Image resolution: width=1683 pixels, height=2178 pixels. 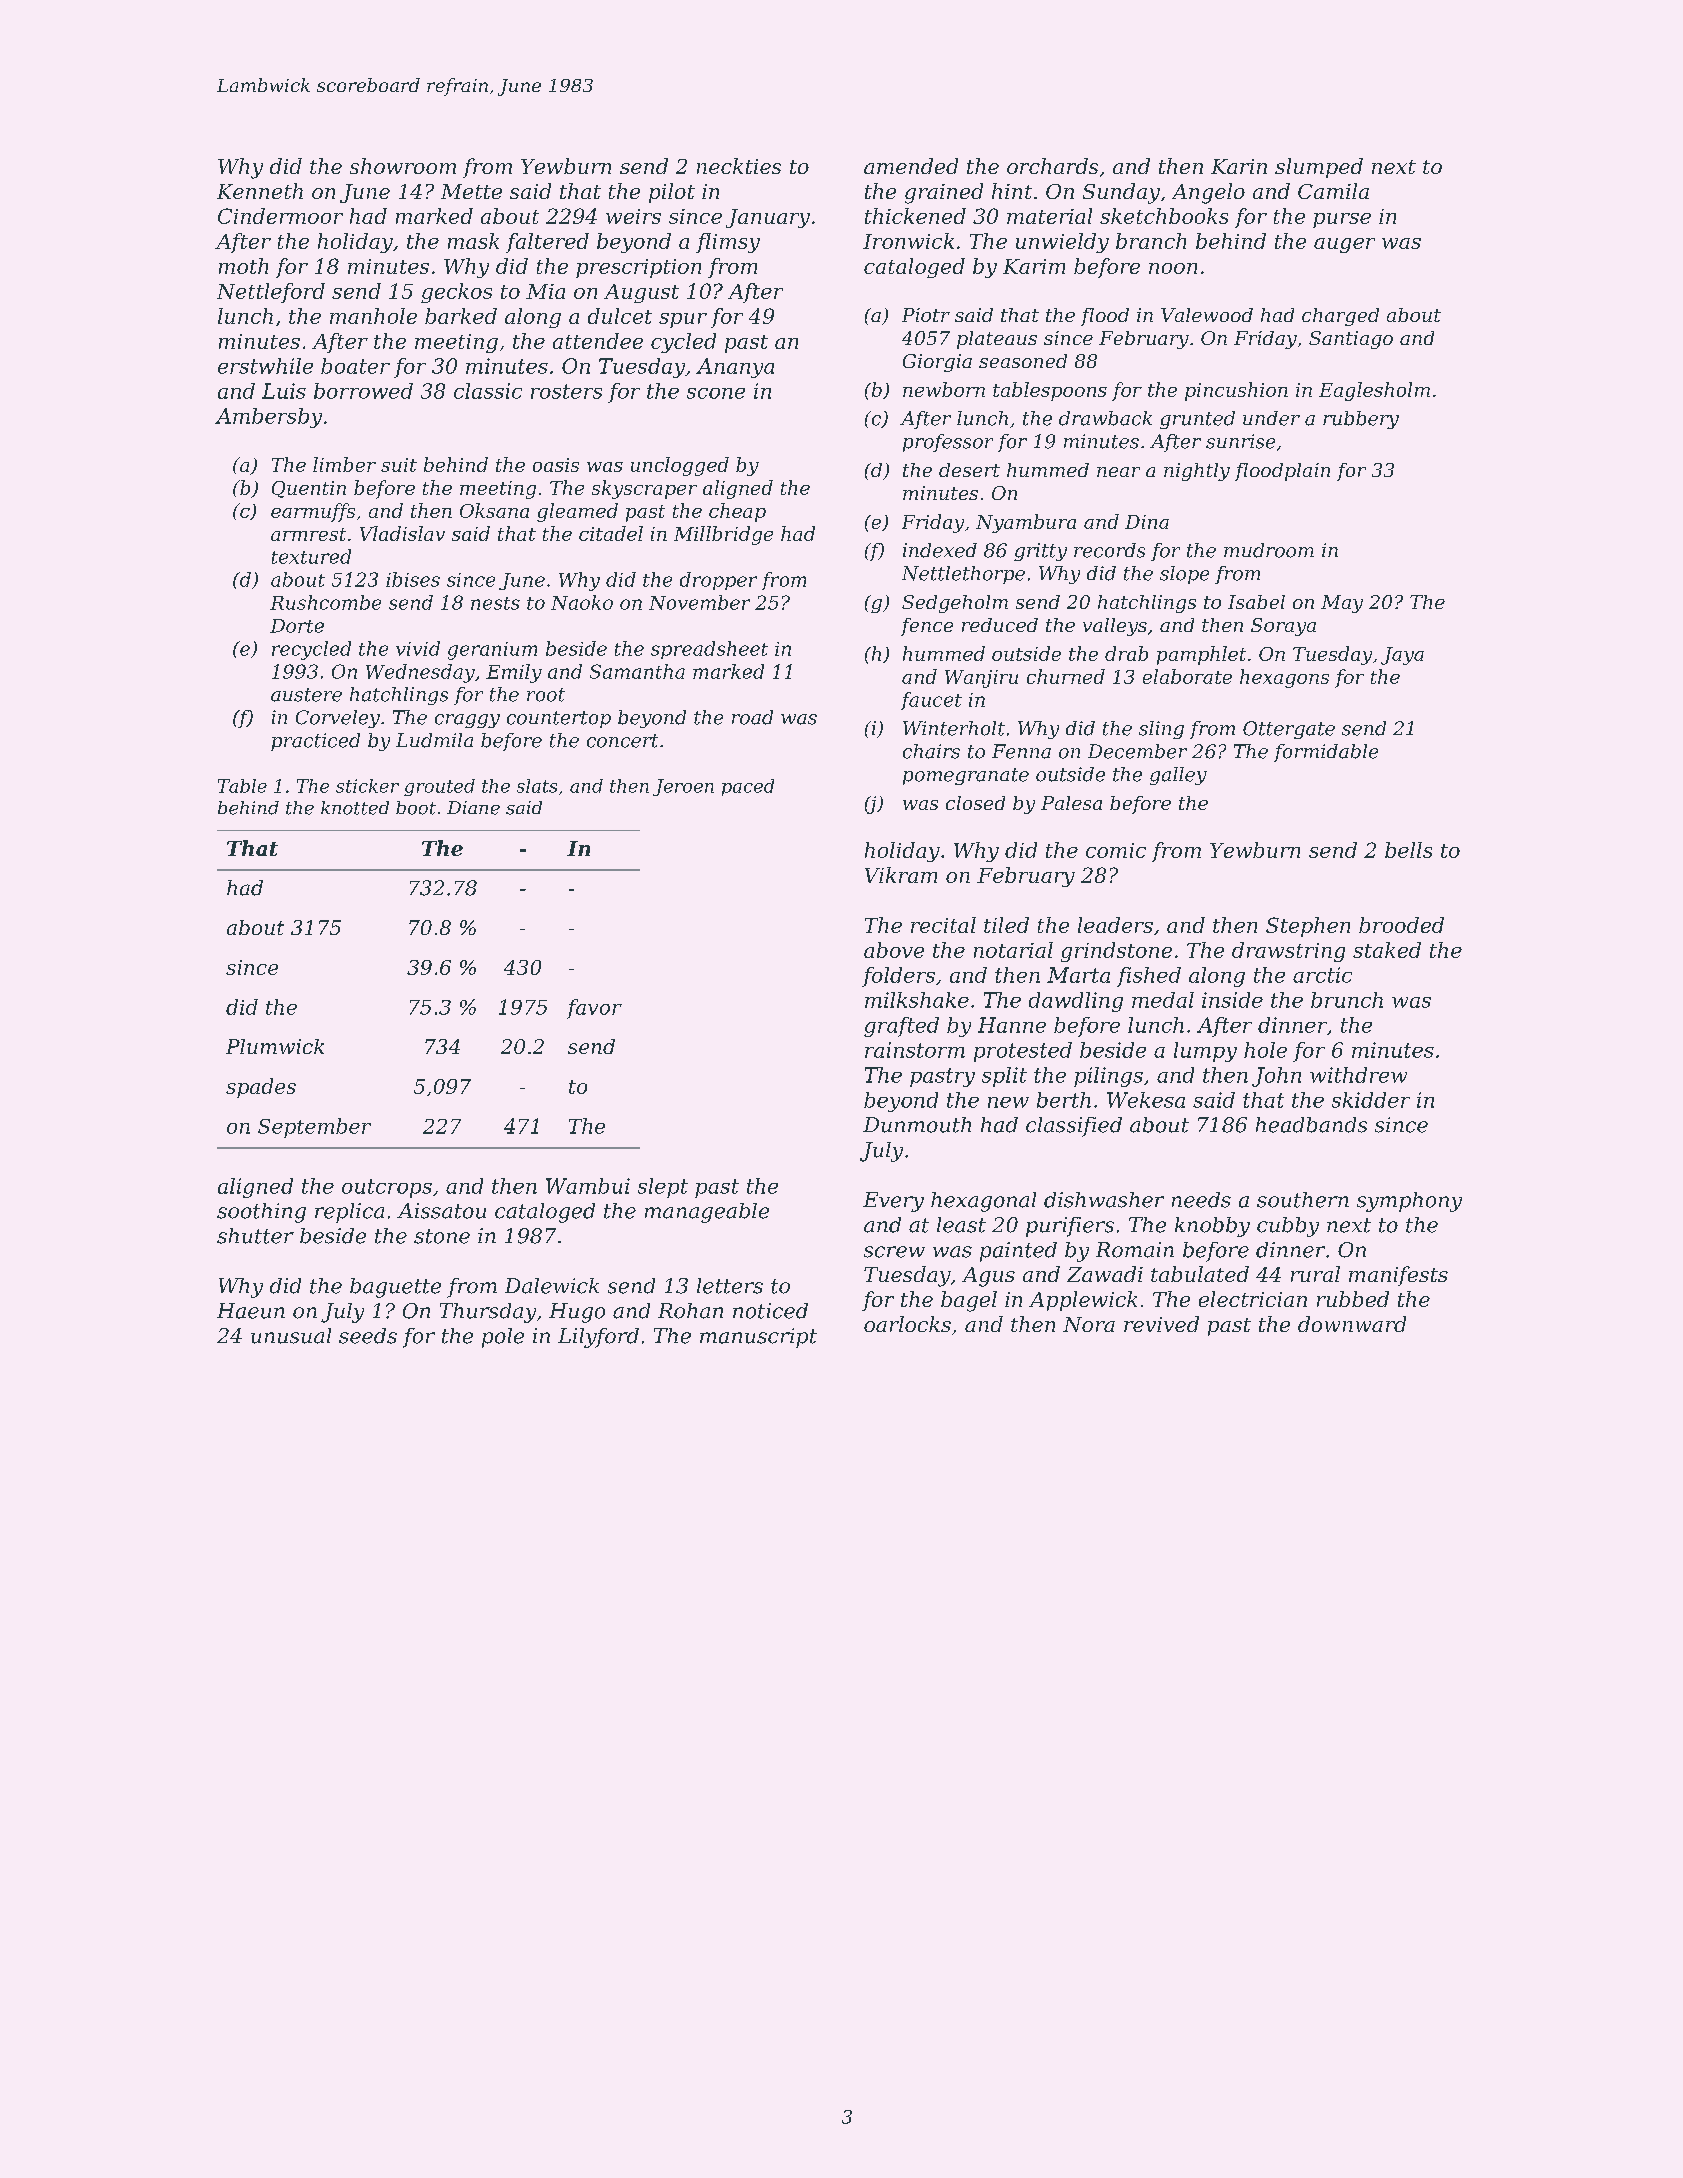 What do you see at coordinates (368, 1336) in the screenshot?
I see `seeds` at bounding box center [368, 1336].
